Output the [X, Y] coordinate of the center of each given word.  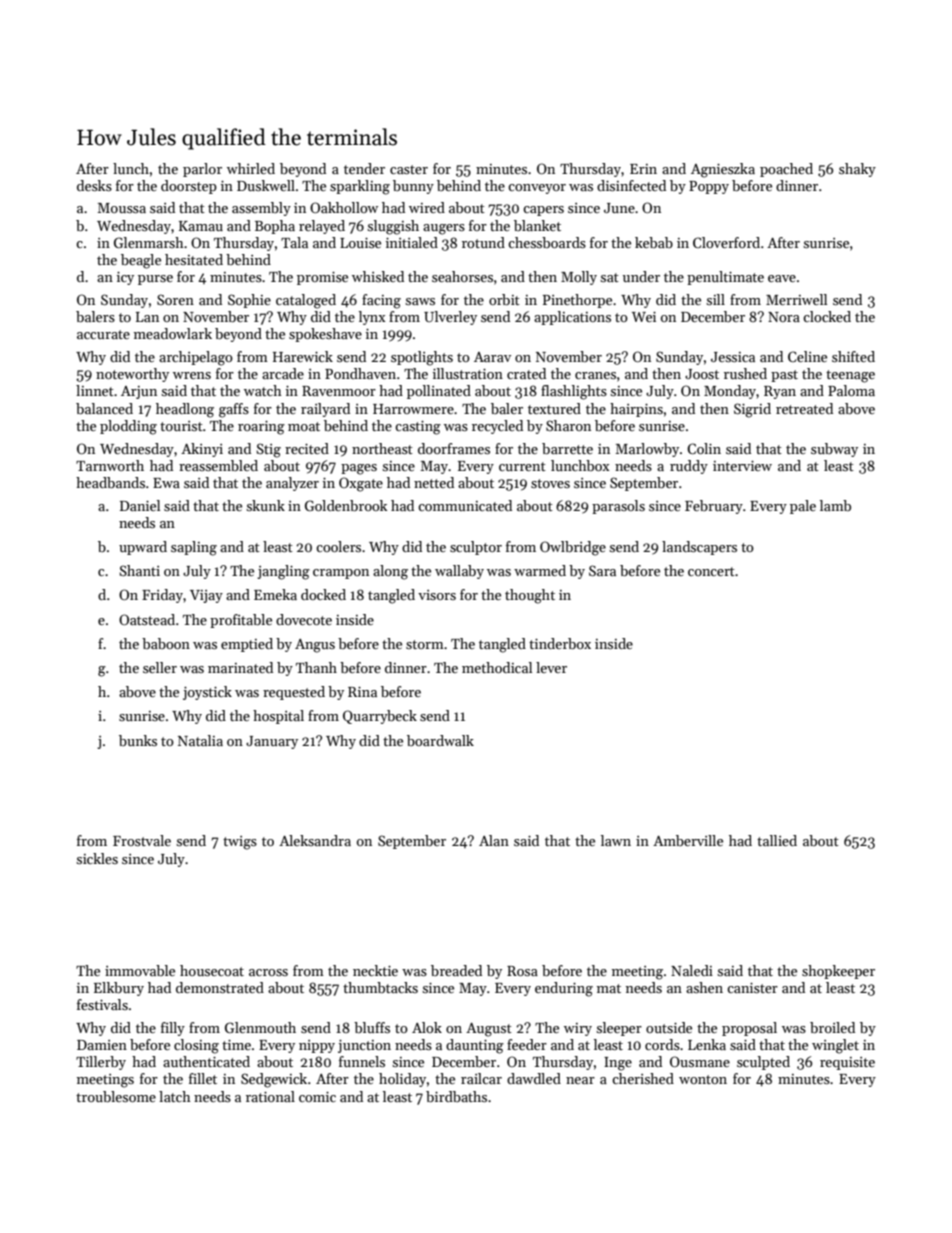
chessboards [547, 242]
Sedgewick [274, 1080]
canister [752, 988]
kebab [654, 242]
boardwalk [440, 740]
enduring [564, 989]
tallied [777, 840]
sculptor [476, 548]
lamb [835, 505]
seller [160, 667]
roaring [261, 428]
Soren [175, 299]
